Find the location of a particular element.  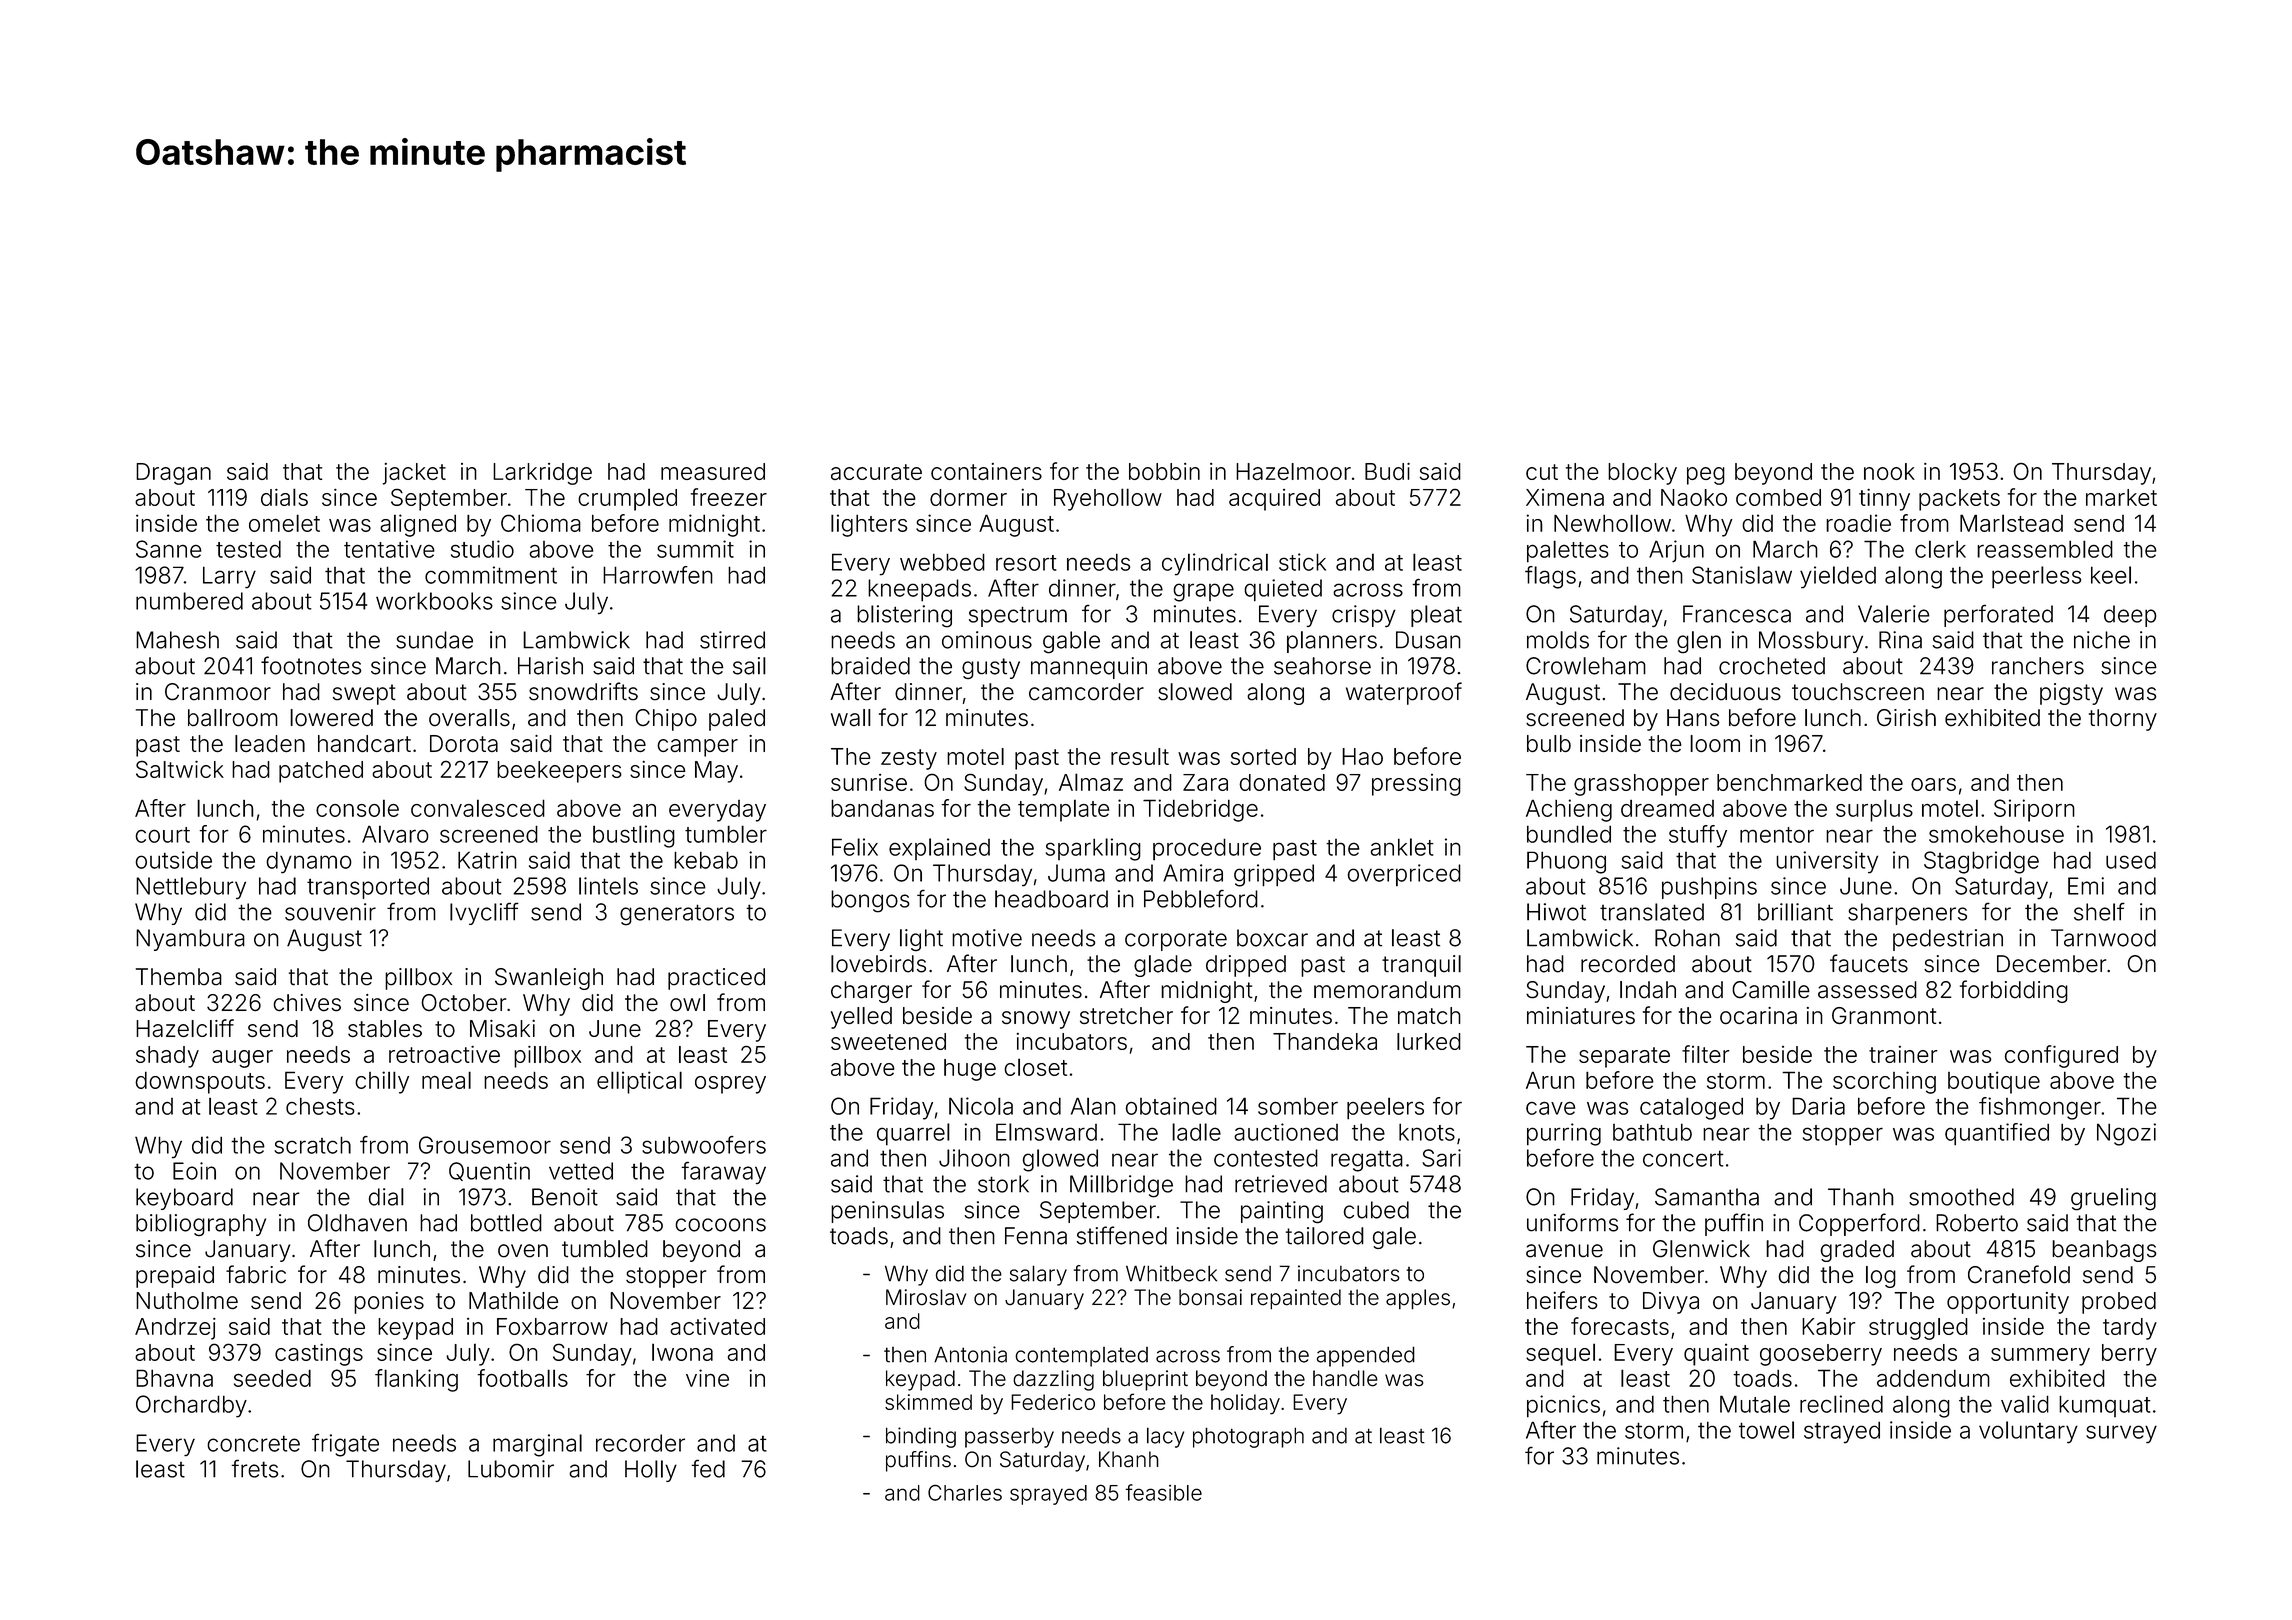

anklet is located at coordinates (1402, 847).
